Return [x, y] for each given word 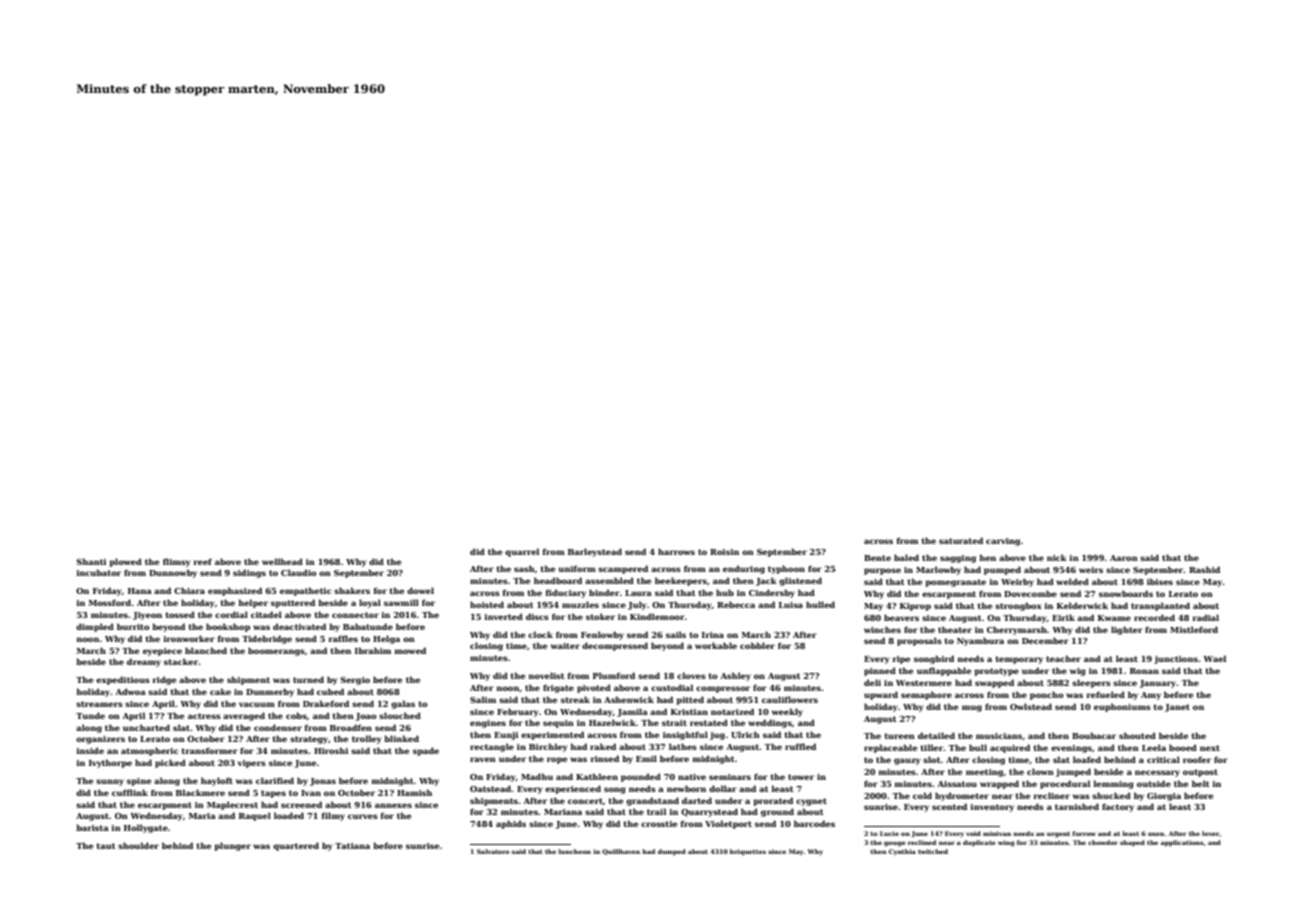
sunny [110, 782]
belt [1201, 783]
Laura [638, 593]
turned [308, 679]
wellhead [282, 561]
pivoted [594, 688]
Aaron [1124, 558]
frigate [558, 688]
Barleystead [595, 552]
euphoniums [1122, 707]
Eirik [1063, 617]
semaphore [926, 695]
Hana [140, 591]
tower [801, 777]
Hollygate [146, 828]
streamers [99, 704]
